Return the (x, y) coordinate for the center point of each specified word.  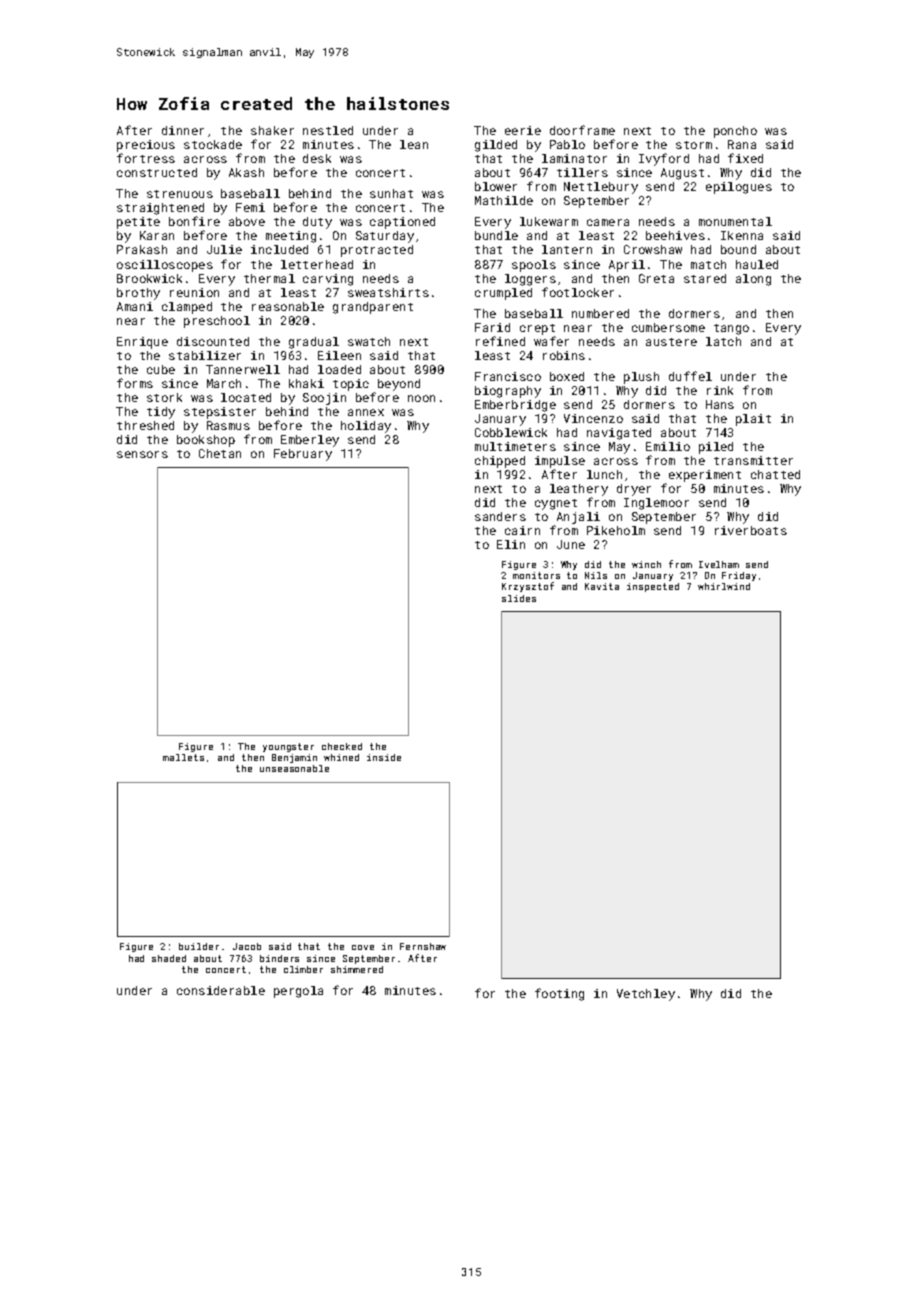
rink (720, 390)
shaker (272, 130)
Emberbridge (515, 406)
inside (384, 757)
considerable (221, 990)
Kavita (602, 586)
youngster (288, 747)
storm (694, 145)
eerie (523, 130)
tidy (161, 413)
